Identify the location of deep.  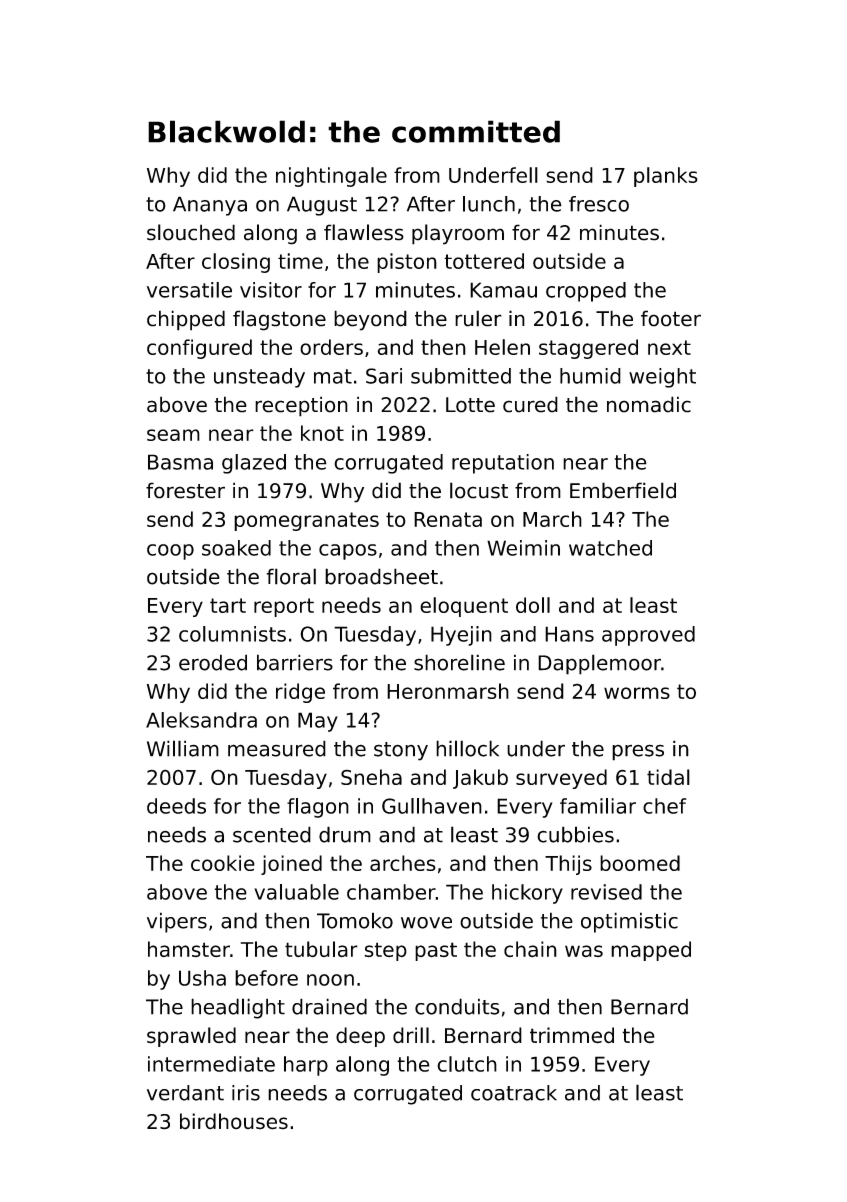
(360, 1037).
